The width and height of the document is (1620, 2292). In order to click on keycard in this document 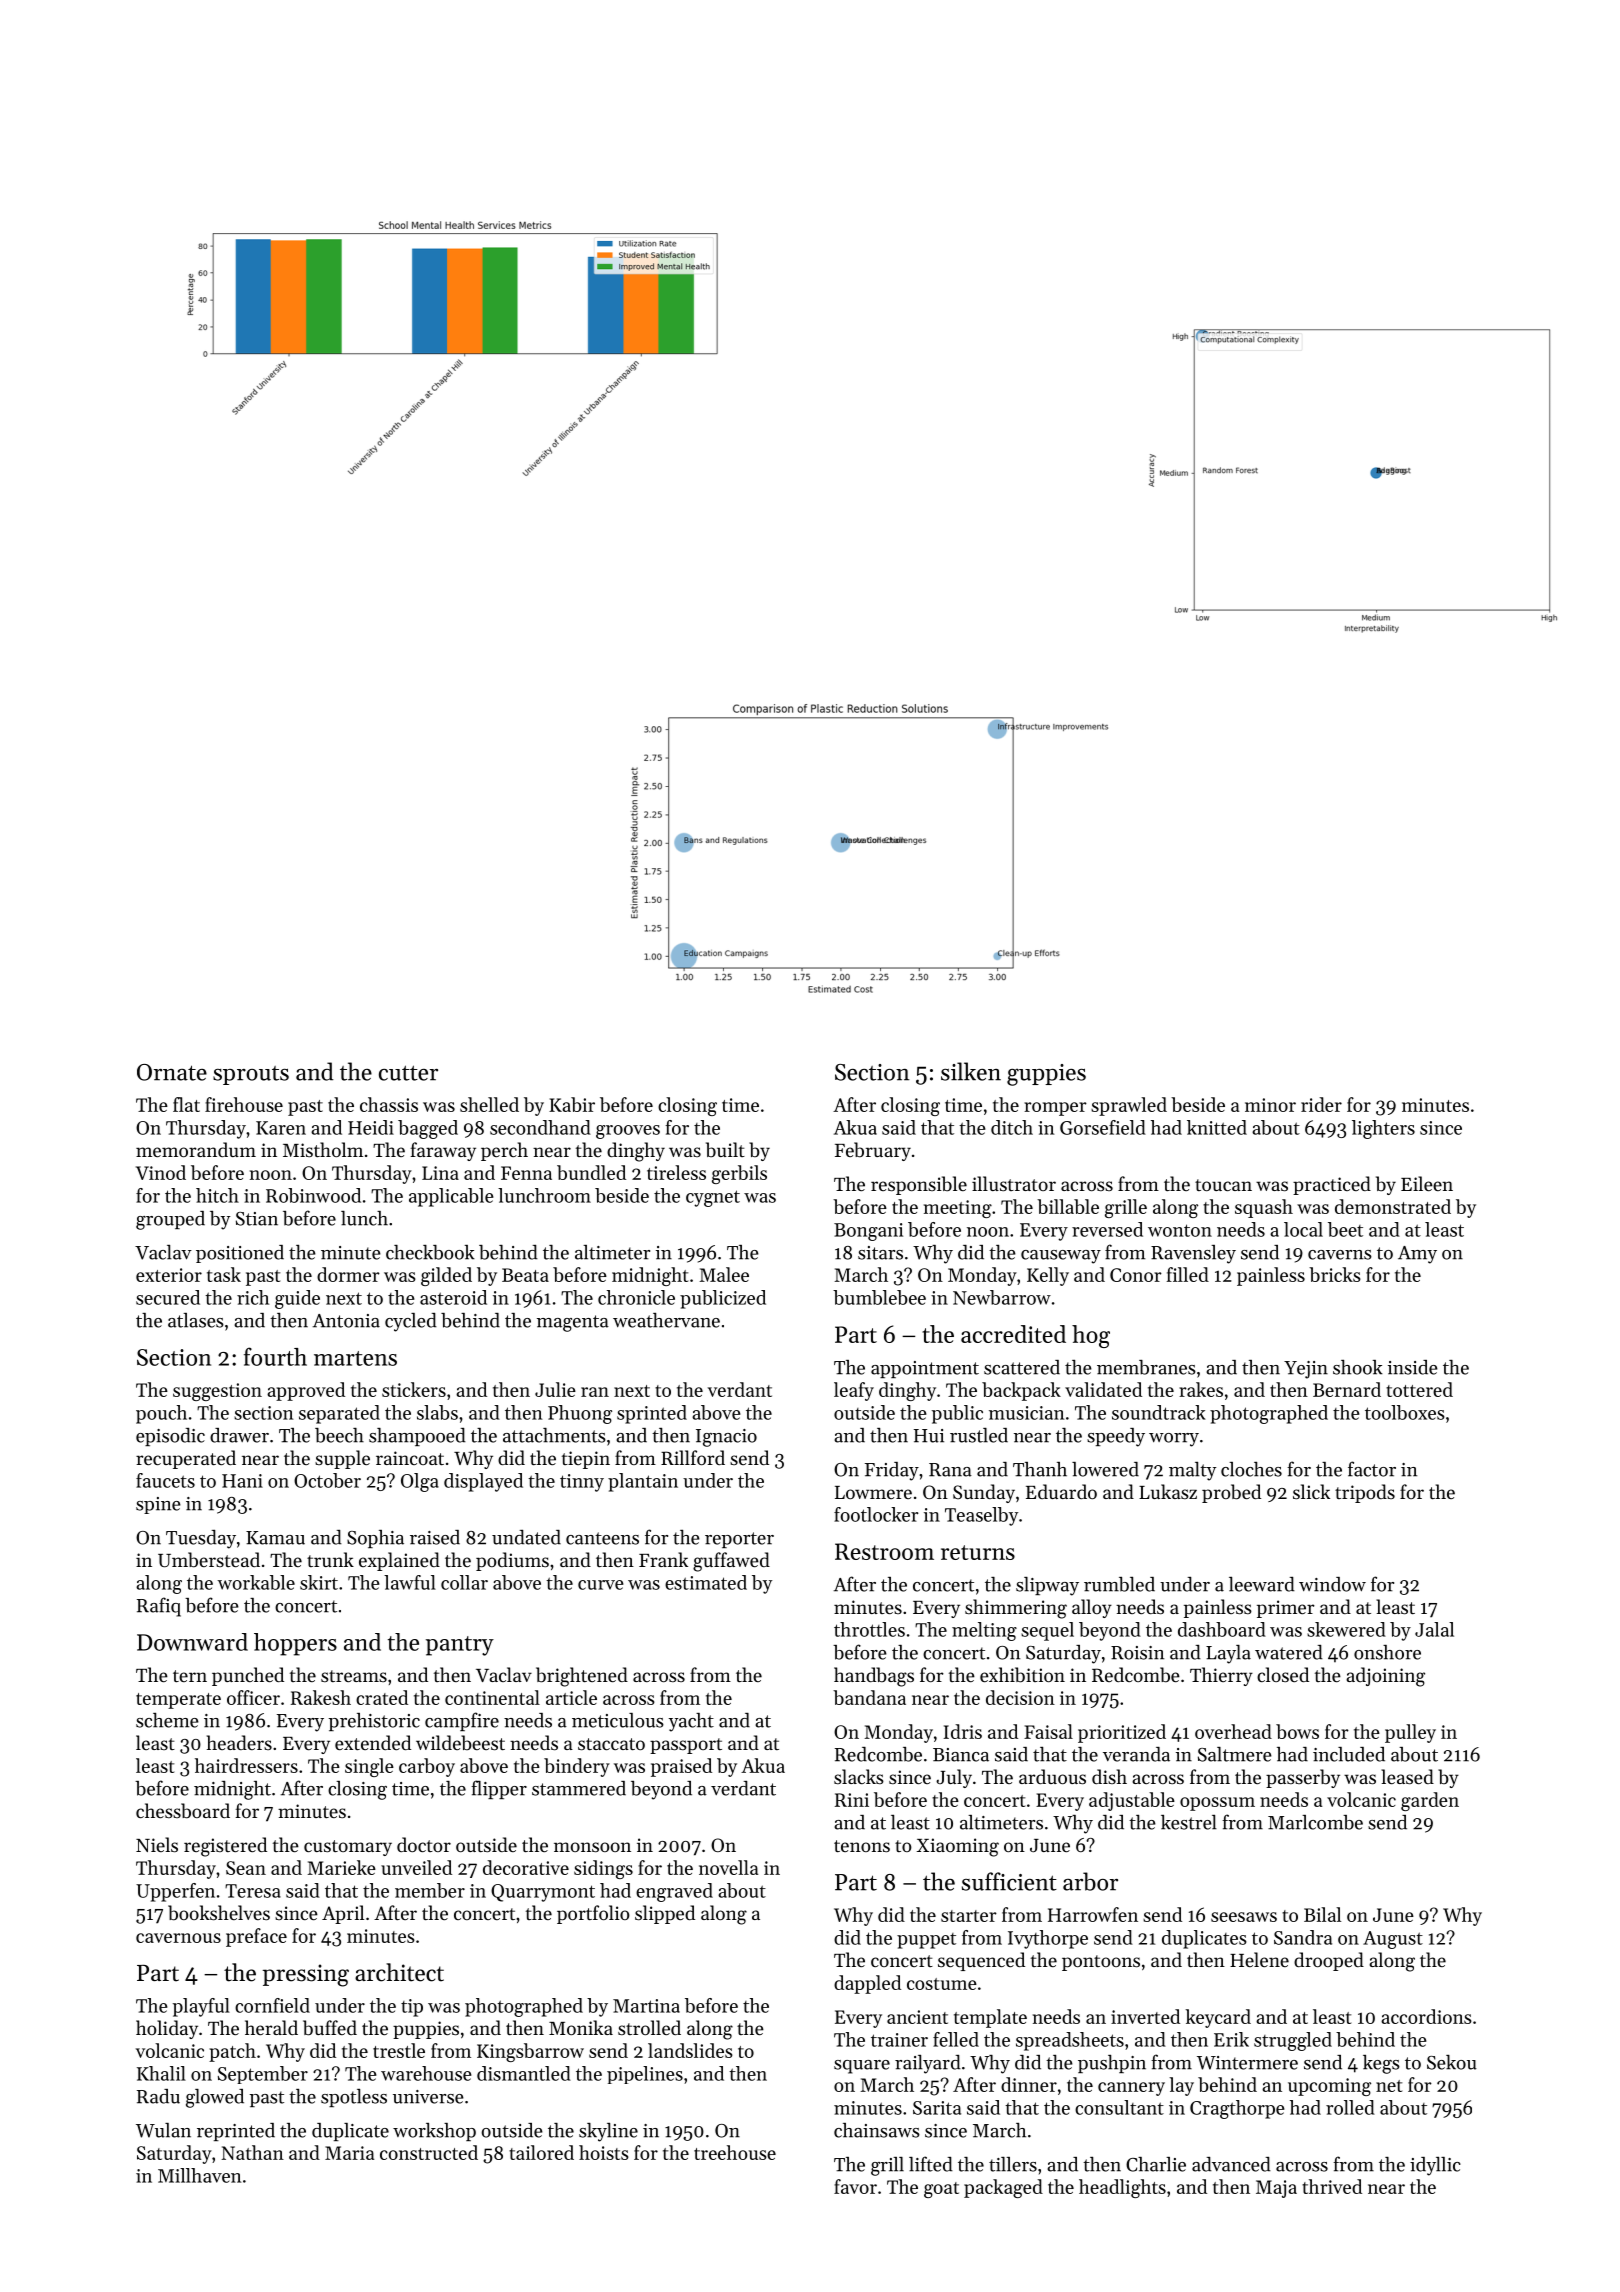, I will do `click(1218, 2018)`.
